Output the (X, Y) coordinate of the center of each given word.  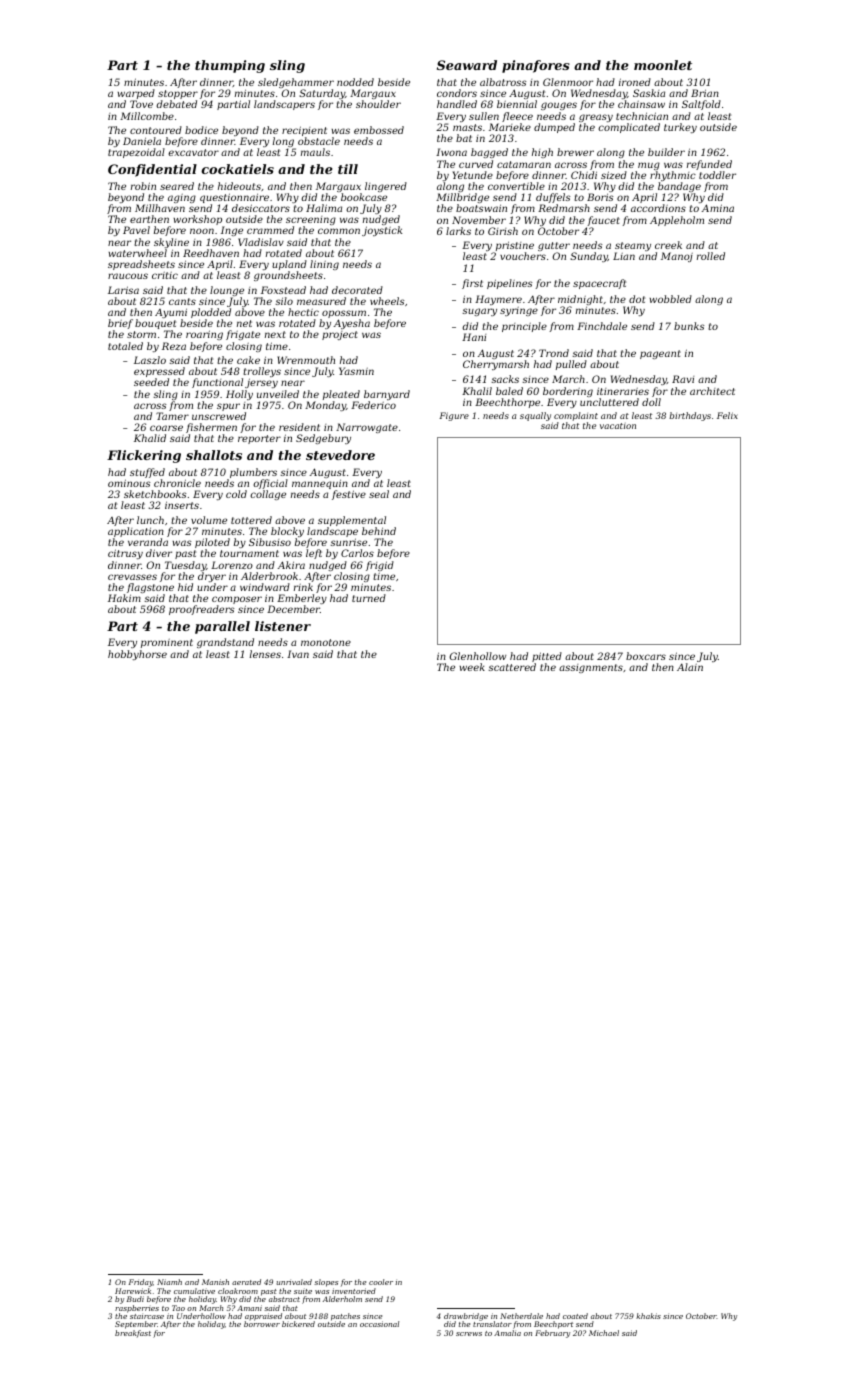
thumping (230, 66)
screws (469, 1334)
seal (379, 494)
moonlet (663, 65)
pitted (547, 657)
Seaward (467, 65)
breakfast (133, 1334)
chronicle (177, 483)
